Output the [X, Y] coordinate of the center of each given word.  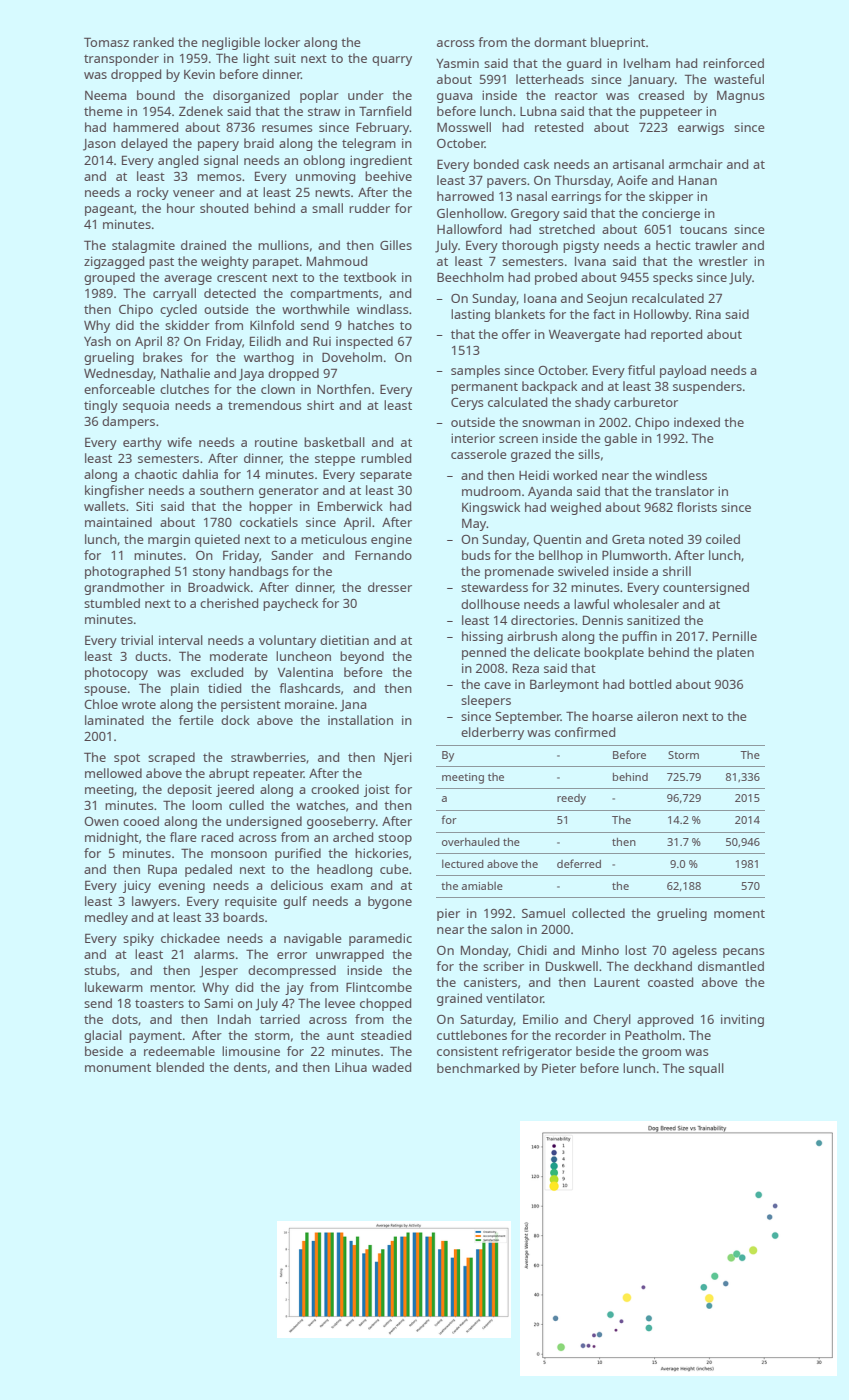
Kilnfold [272, 325]
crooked [335, 789]
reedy [571, 799]
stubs [100, 970]
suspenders [707, 387]
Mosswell [464, 127]
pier [448, 915]
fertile [196, 720]
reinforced [733, 63]
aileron [657, 716]
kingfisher [114, 491]
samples [475, 371]
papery [218, 146]
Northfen [344, 389]
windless [681, 475]
